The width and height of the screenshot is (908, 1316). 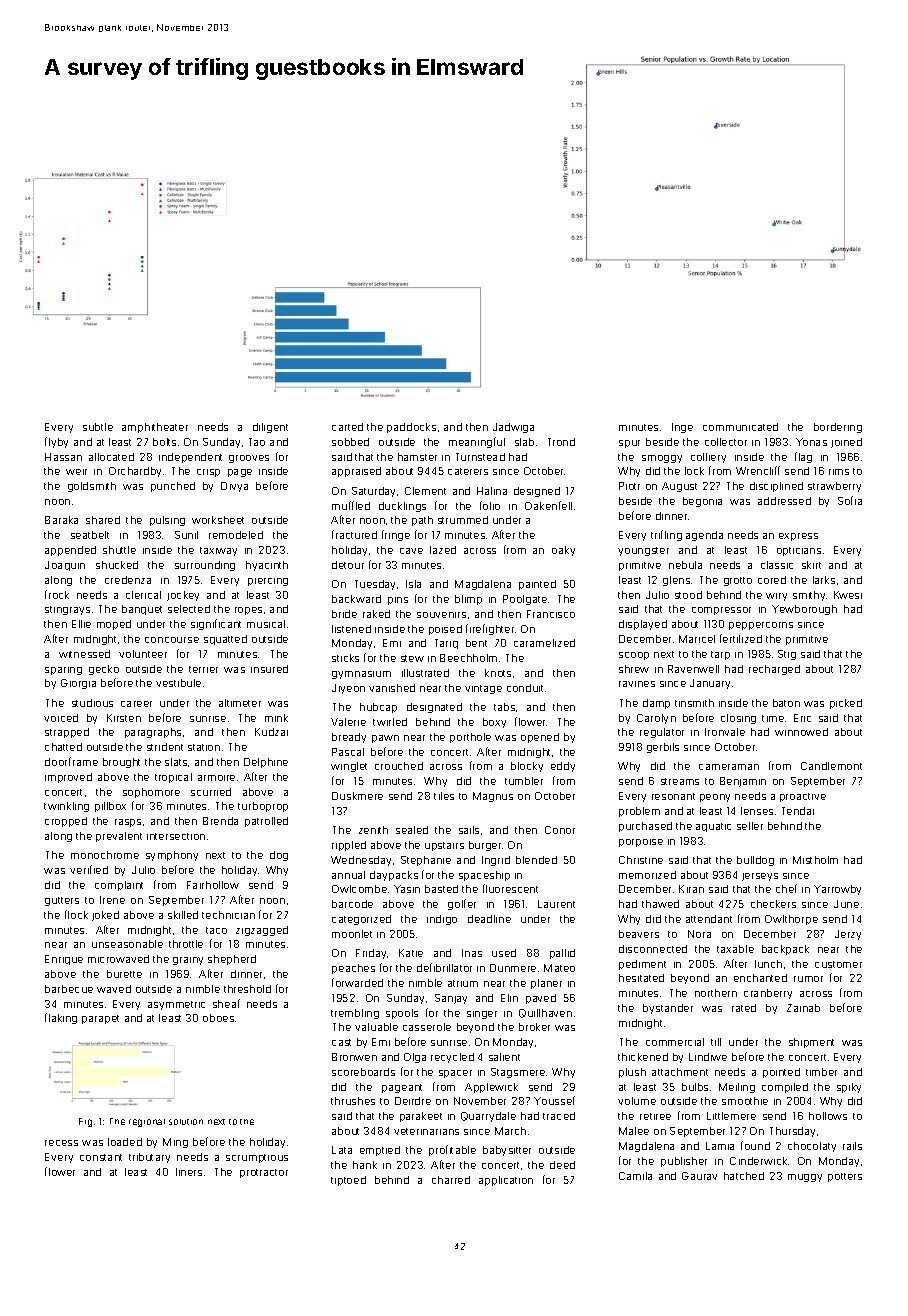 I want to click on Jadwiga, so click(x=513, y=428).
